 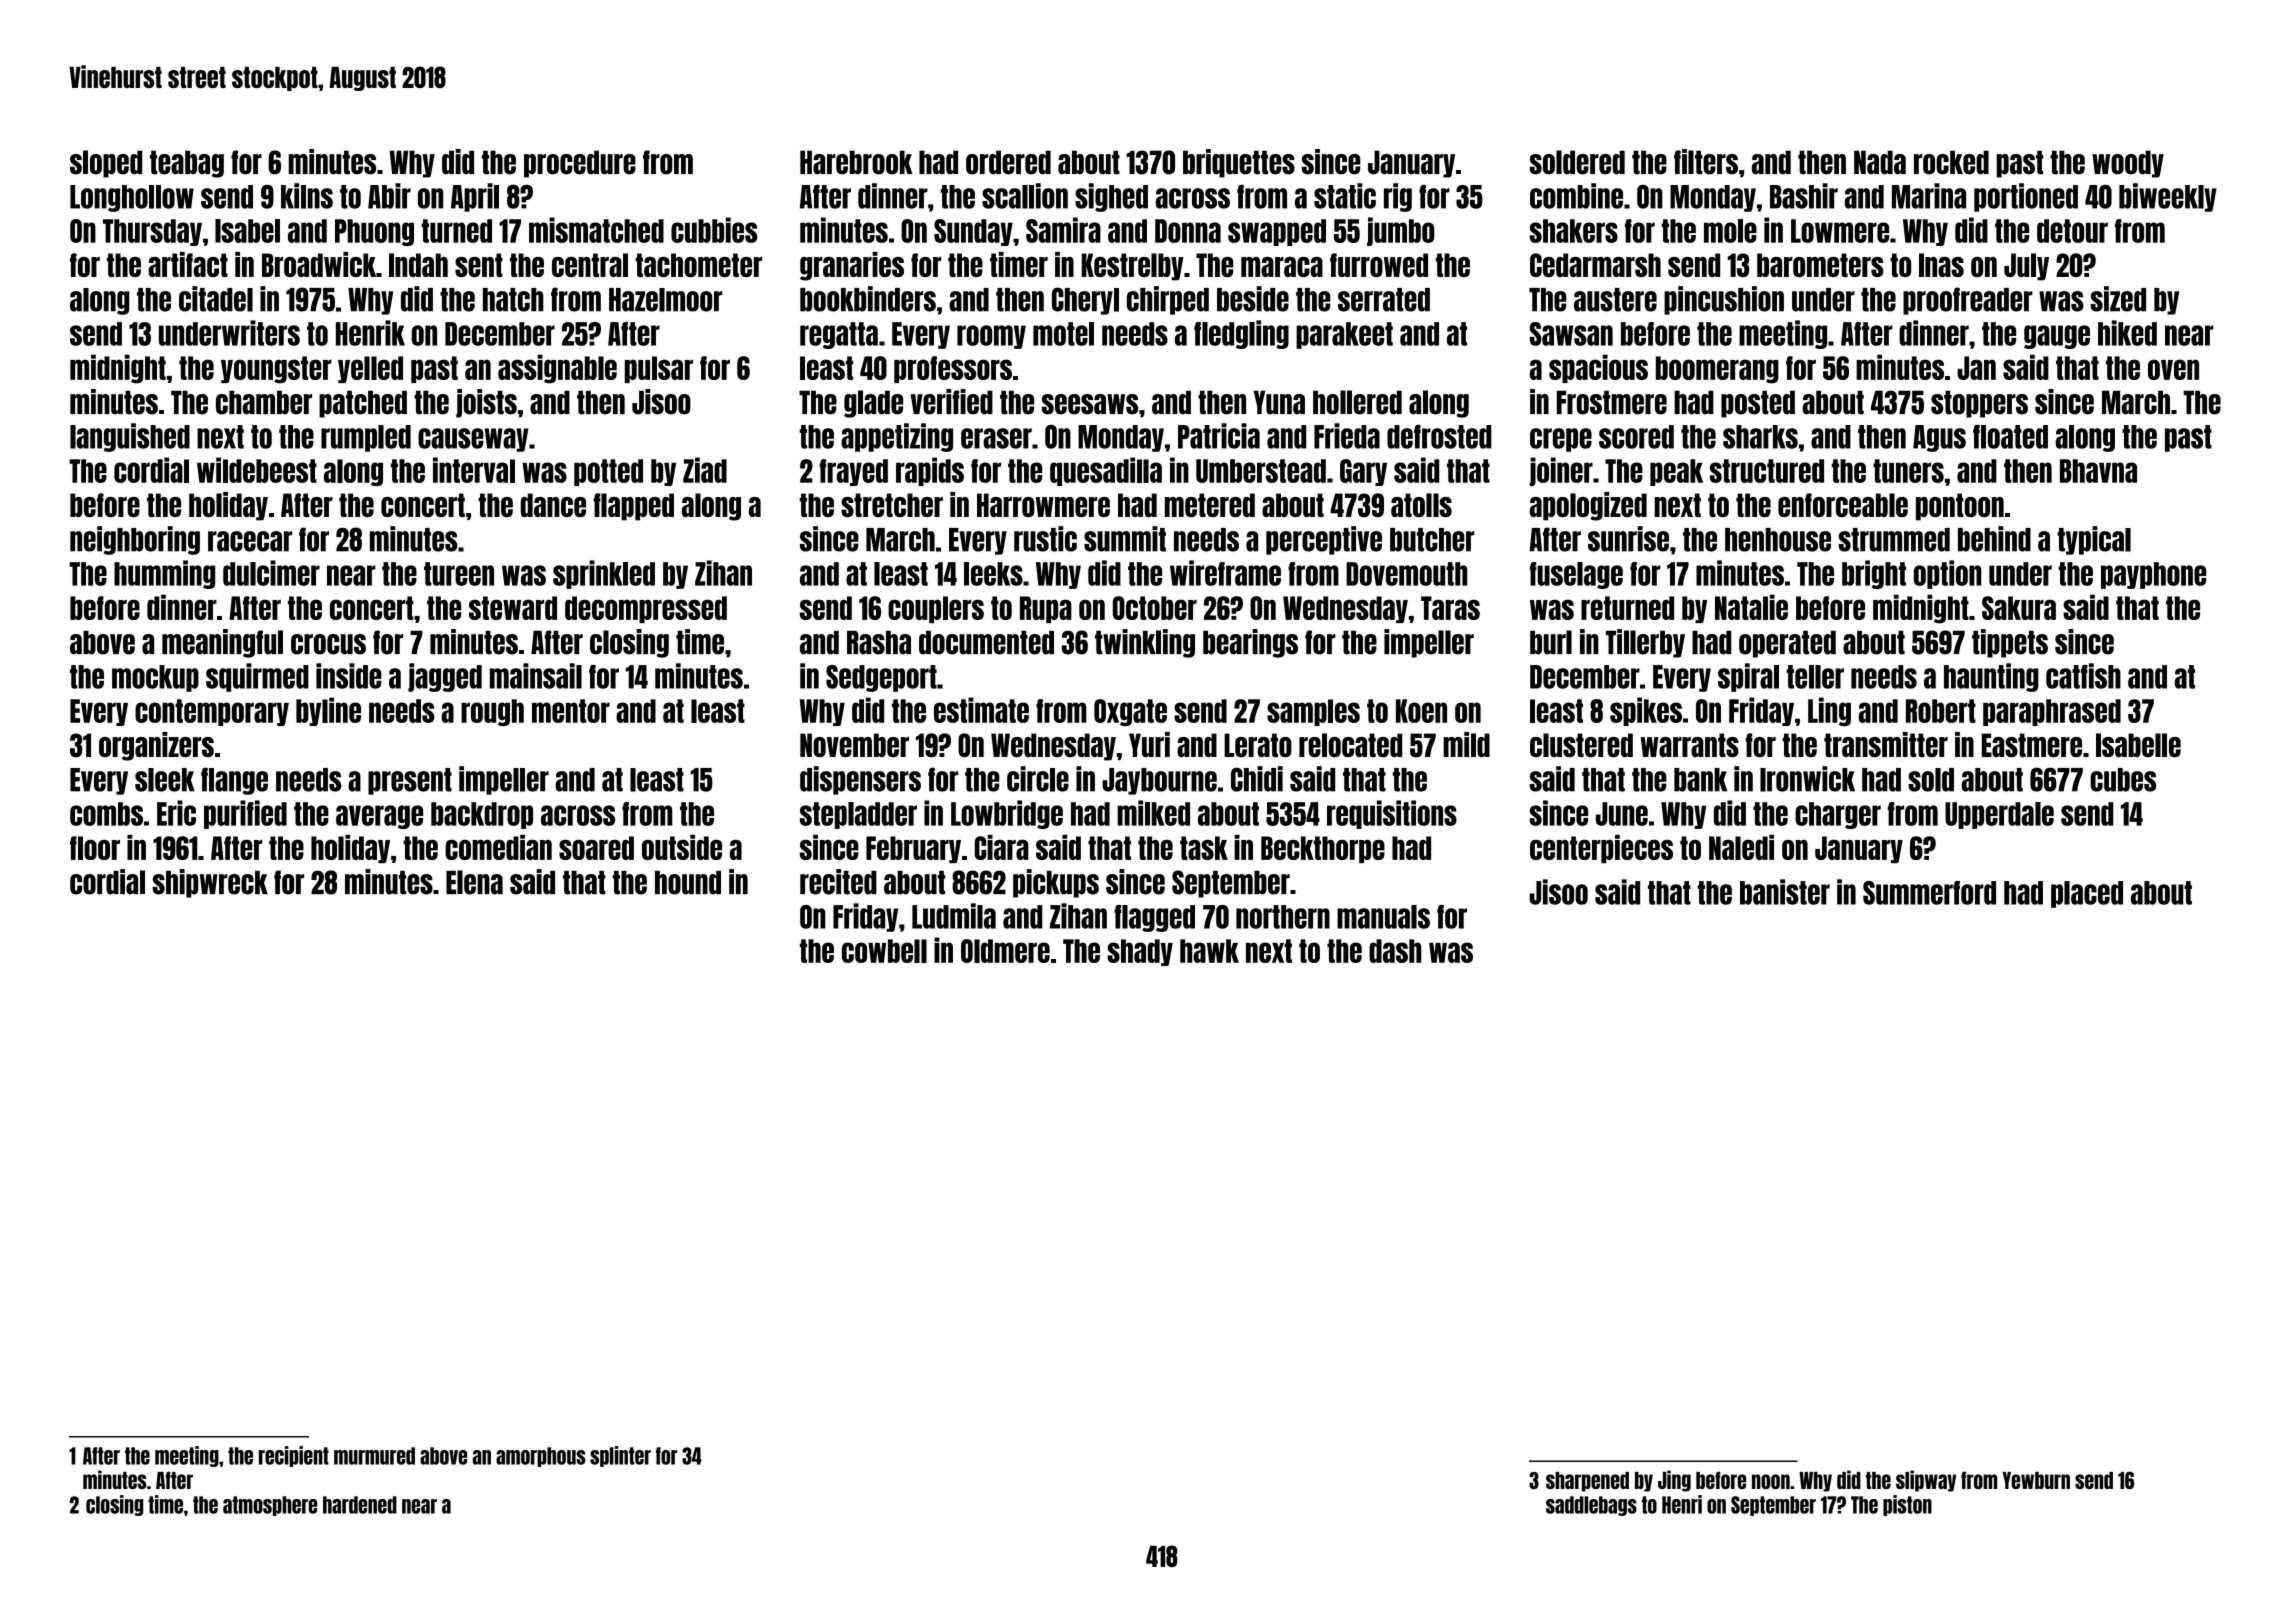 I want to click on mole, so click(x=1730, y=231).
